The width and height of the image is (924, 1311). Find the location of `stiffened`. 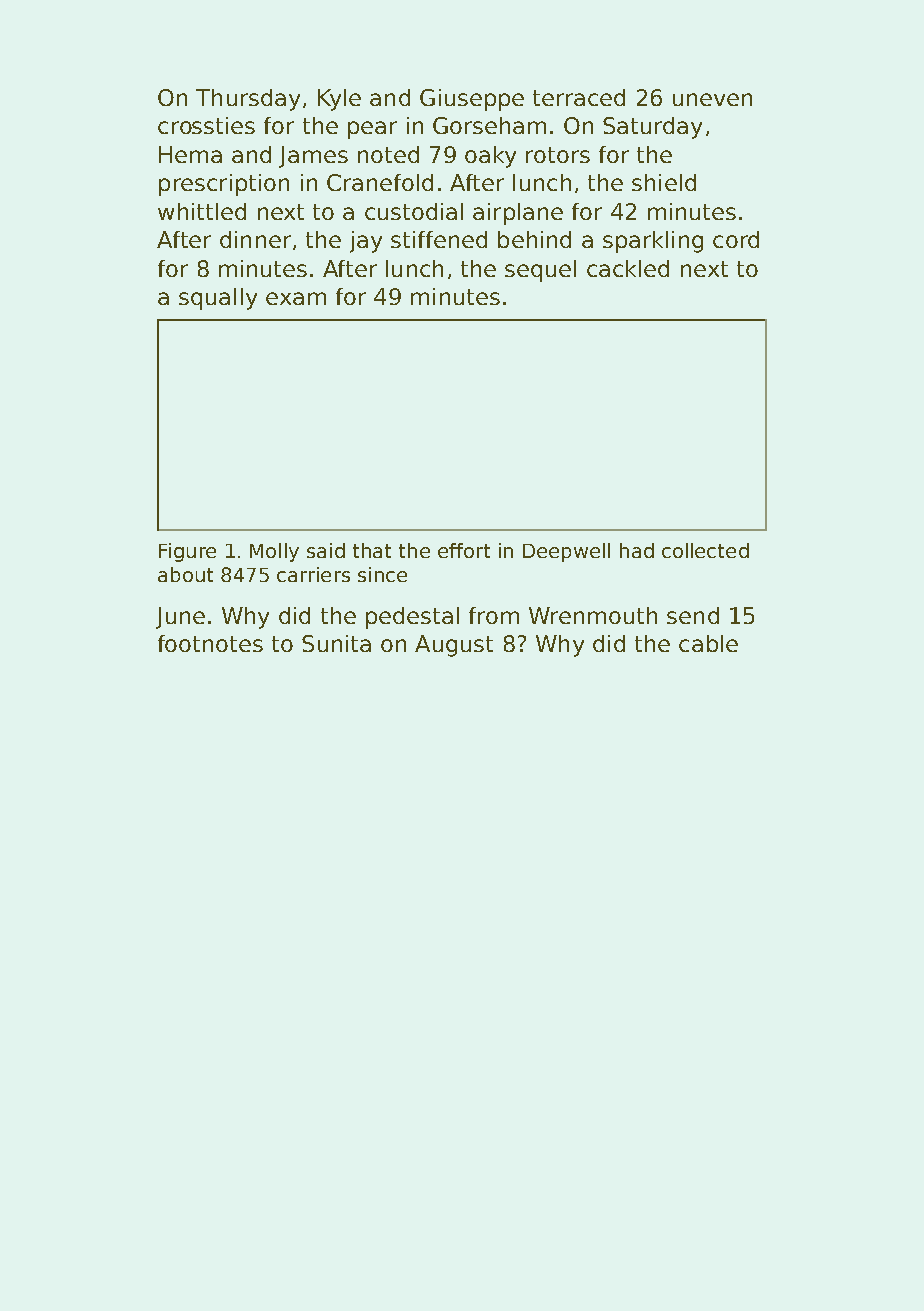

stiffened is located at coordinates (439, 239).
